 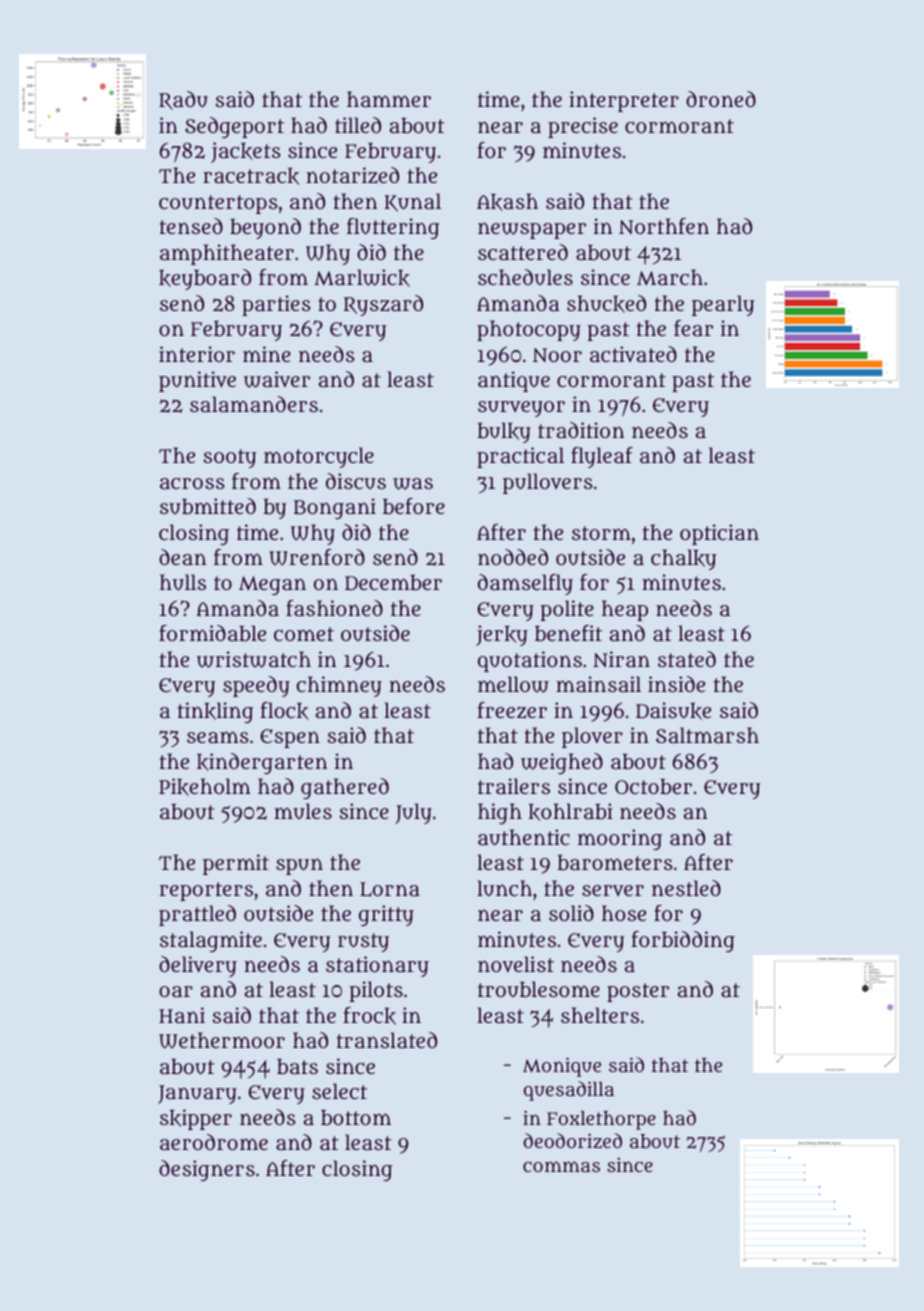 What do you see at coordinates (299, 866) in the screenshot?
I see `spun` at bounding box center [299, 866].
